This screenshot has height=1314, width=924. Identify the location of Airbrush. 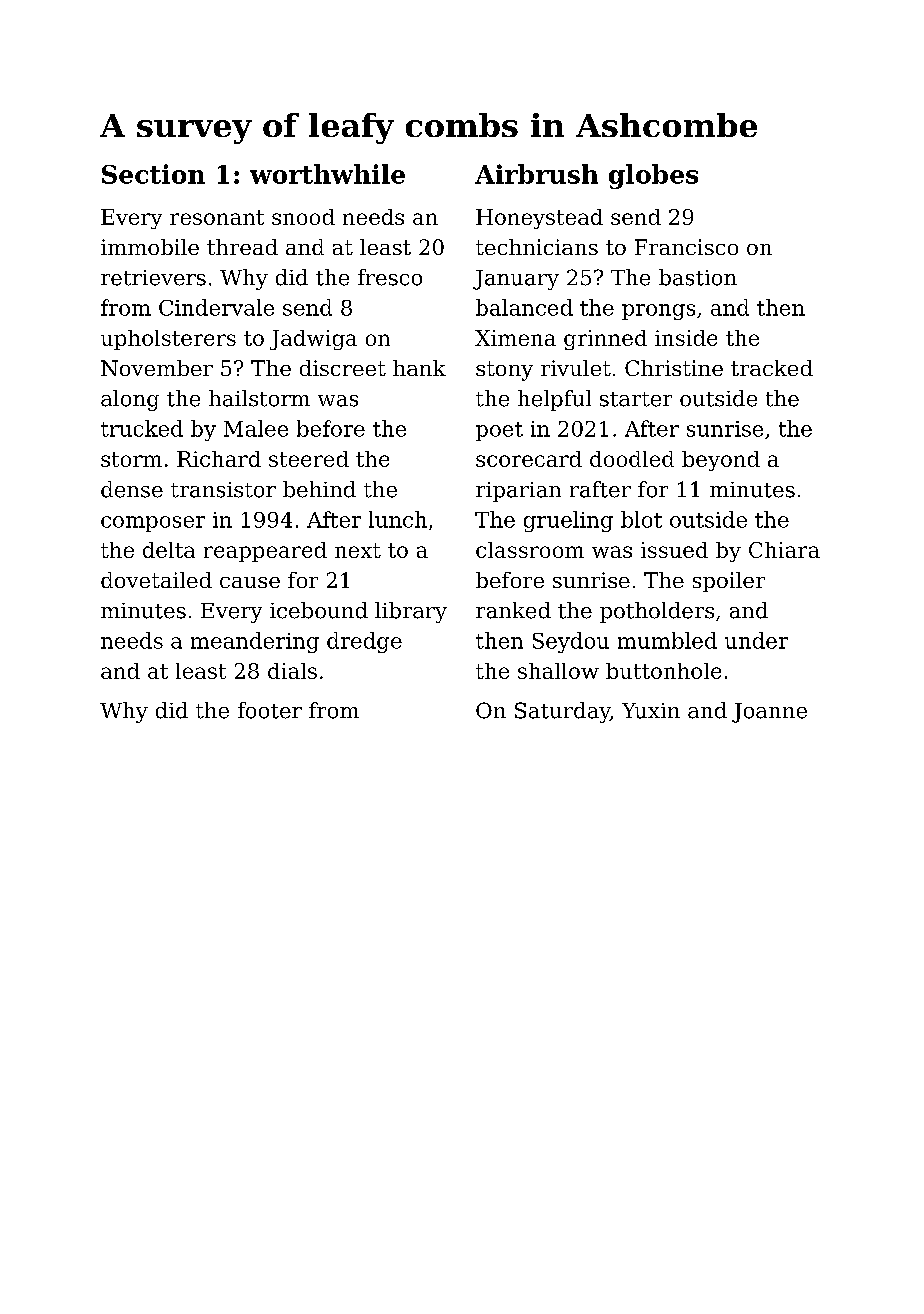
(536, 174).
